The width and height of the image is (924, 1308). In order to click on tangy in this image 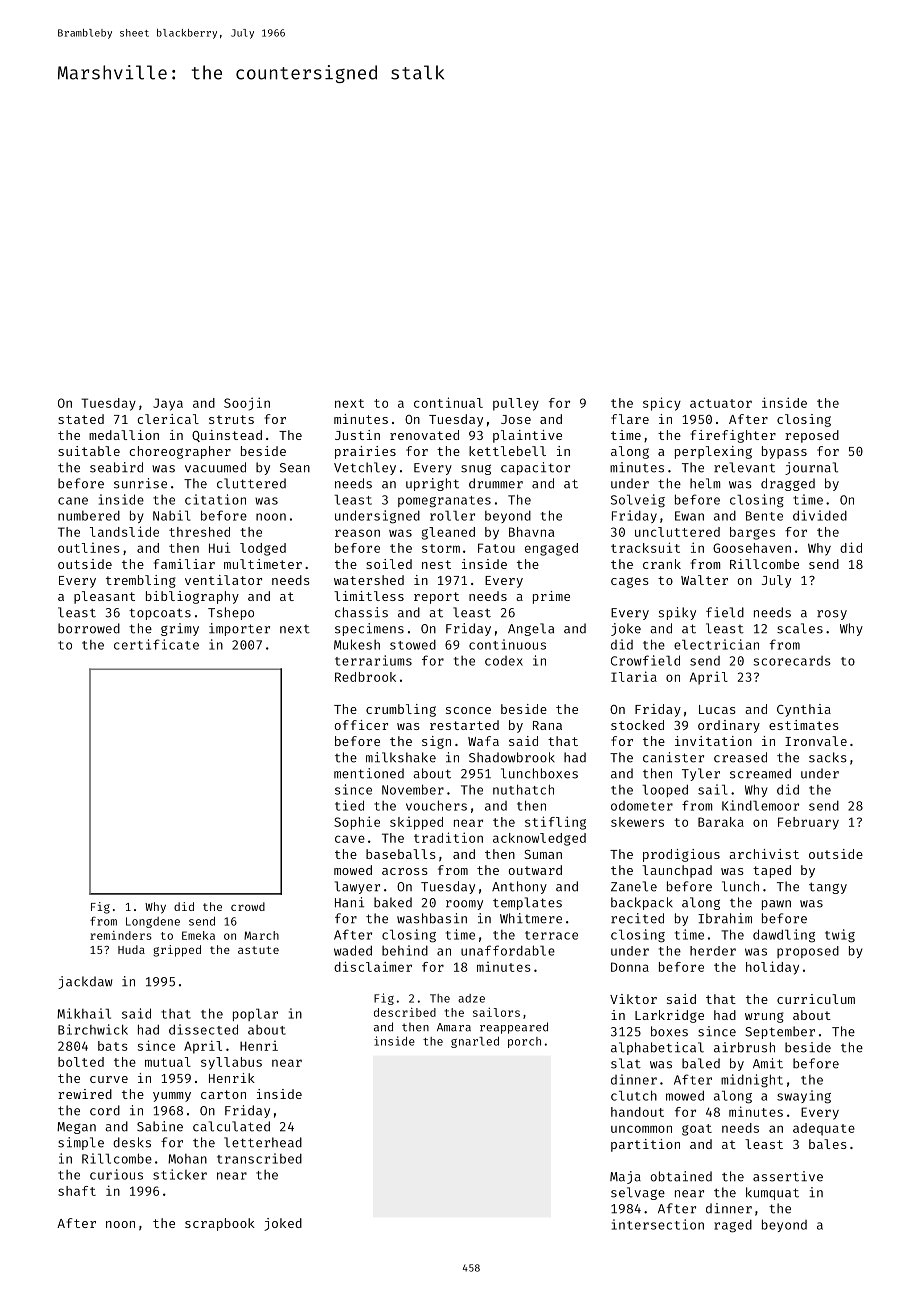, I will do `click(828, 888)`.
